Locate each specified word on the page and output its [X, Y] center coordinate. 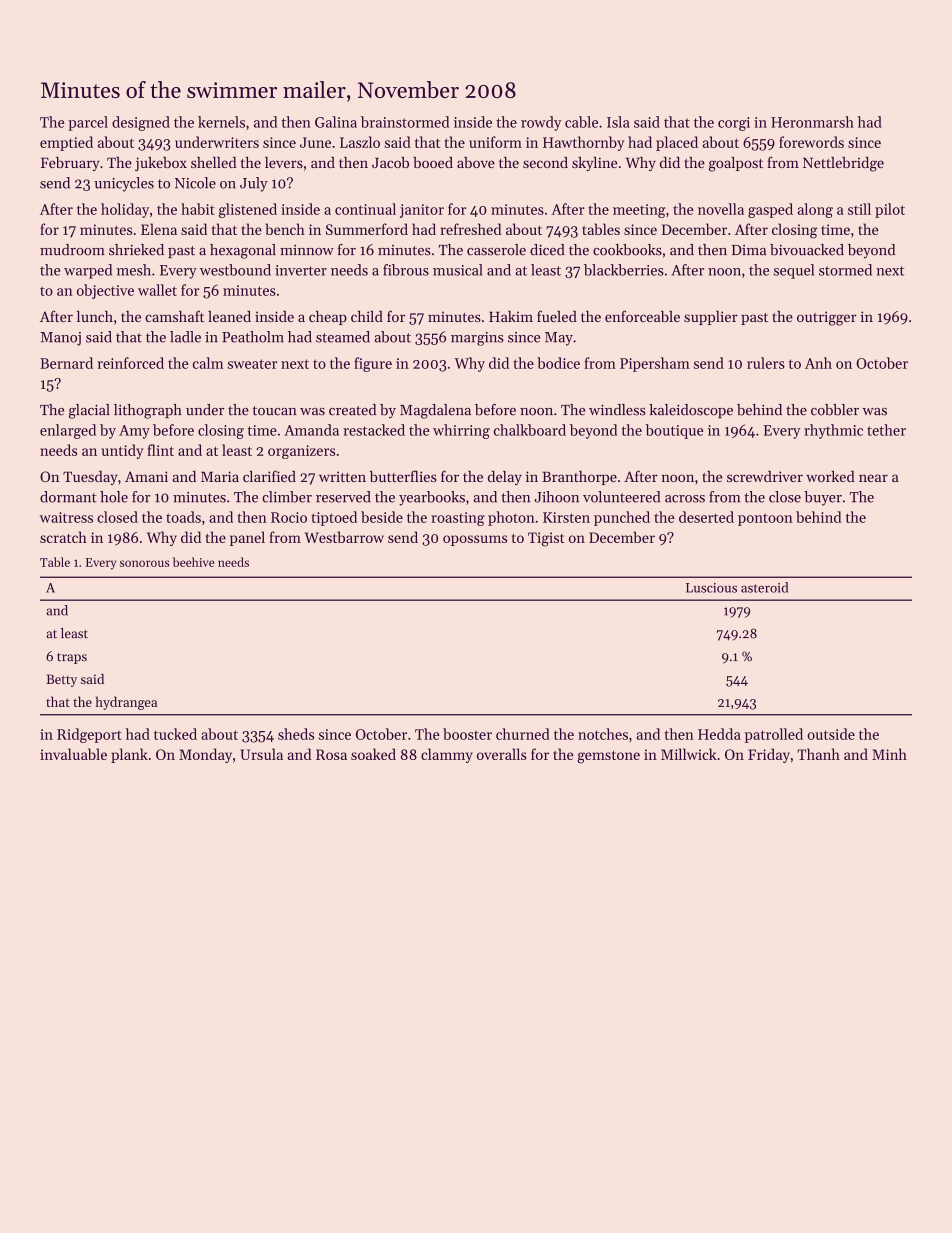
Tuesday [90, 478]
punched [622, 518]
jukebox [161, 164]
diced [547, 250]
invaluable [73, 754]
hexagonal [243, 251]
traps [72, 658]
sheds [296, 734]
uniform [495, 142]
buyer [823, 498]
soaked [373, 754]
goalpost [736, 164]
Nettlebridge [843, 164]
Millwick [689, 754]
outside [831, 734]
